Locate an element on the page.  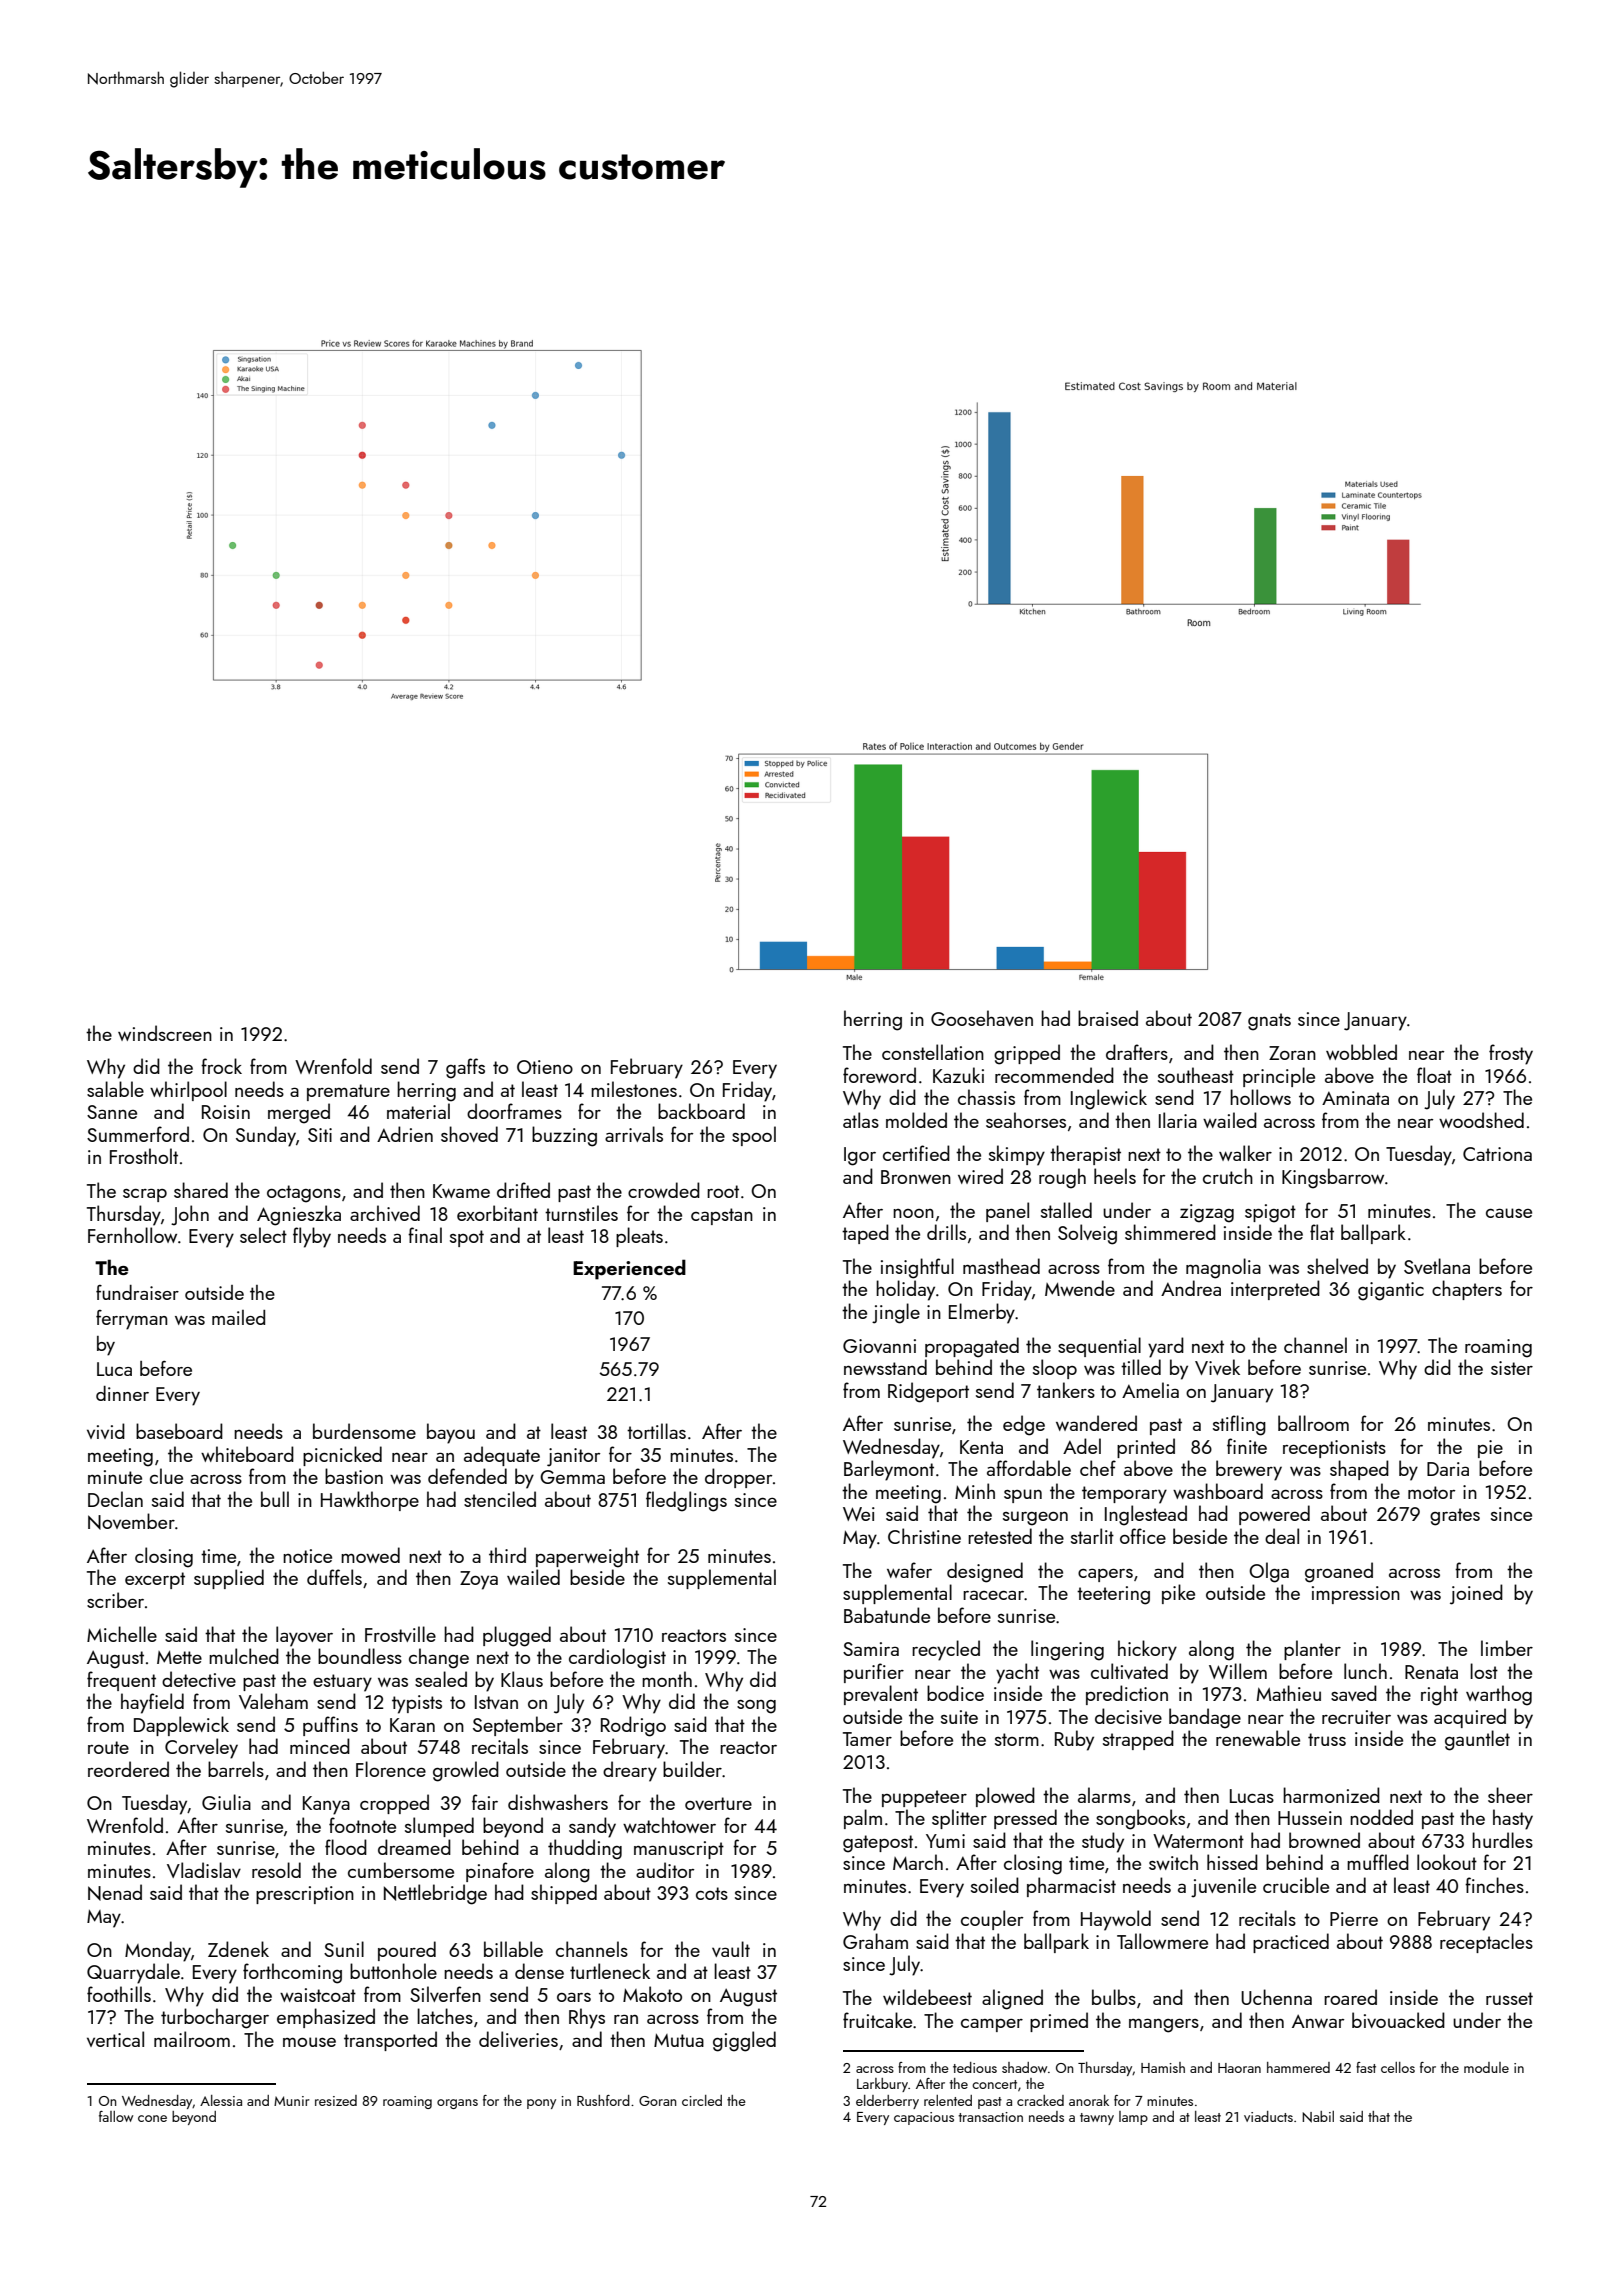
hayfield is located at coordinates (152, 1703).
